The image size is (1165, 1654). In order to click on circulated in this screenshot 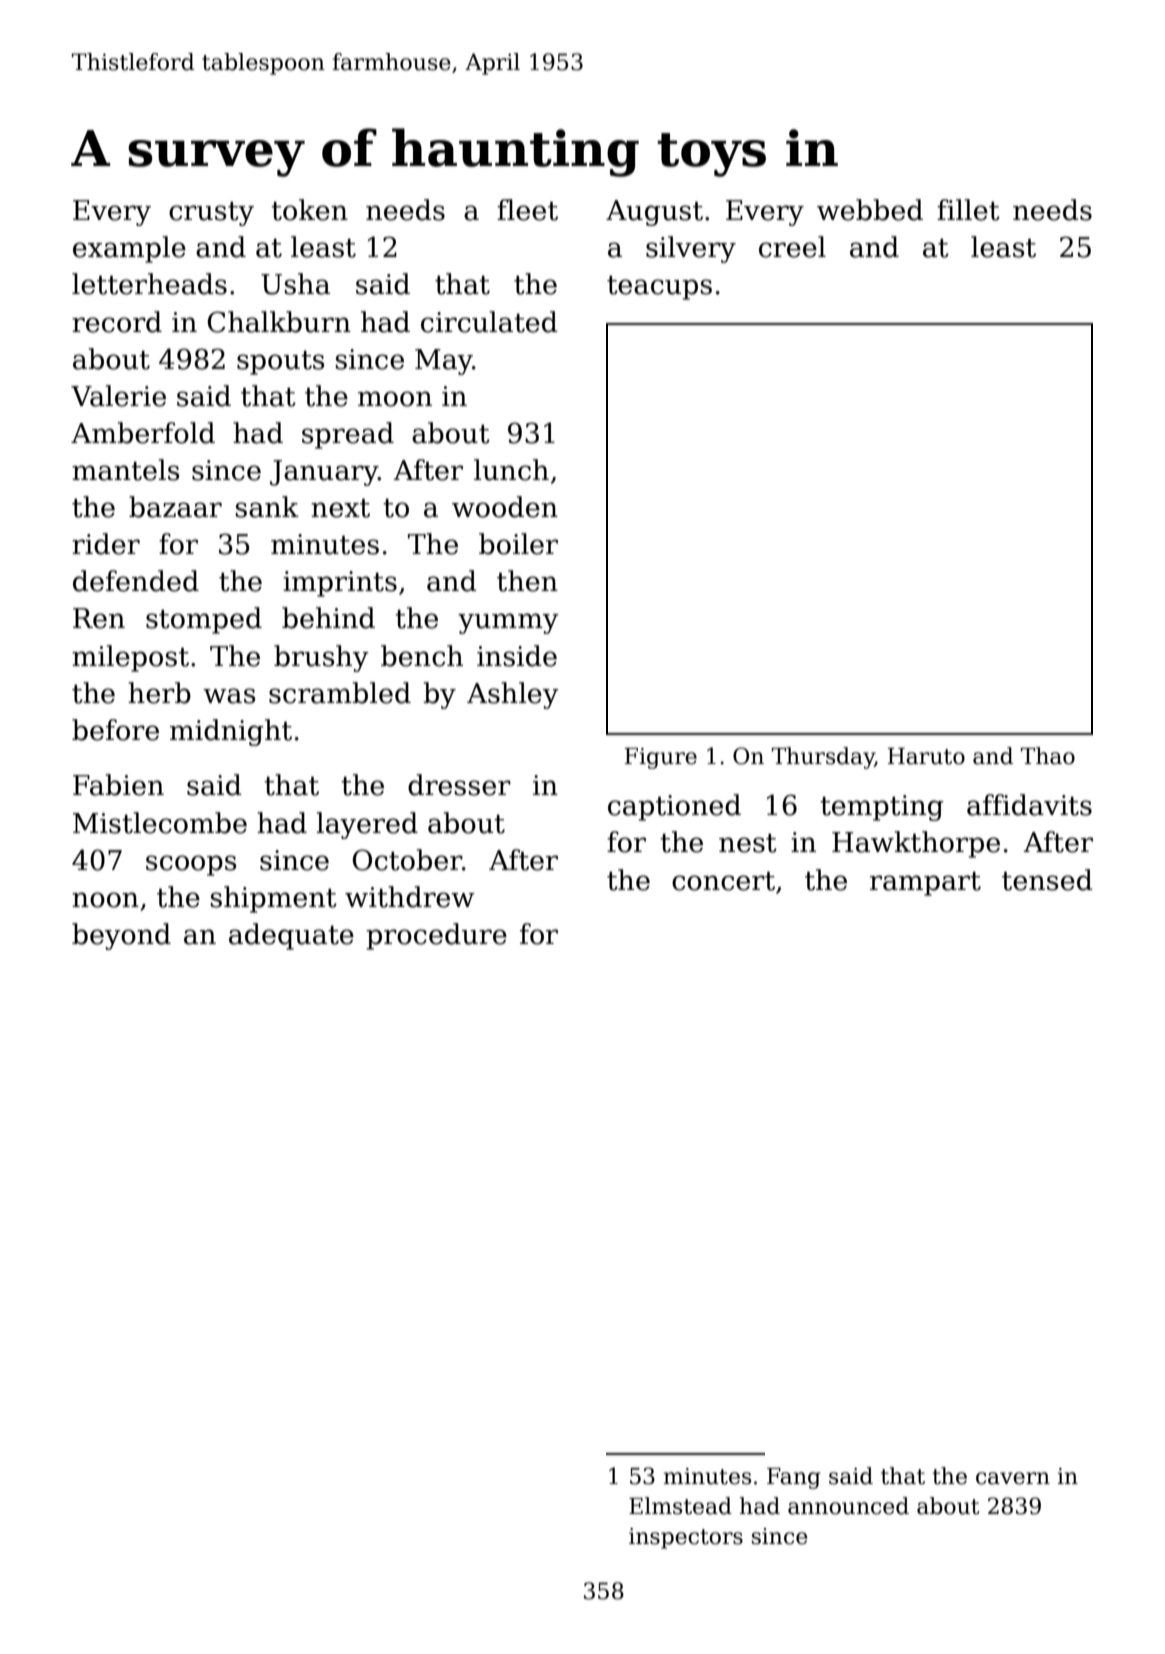, I will do `click(489, 322)`.
